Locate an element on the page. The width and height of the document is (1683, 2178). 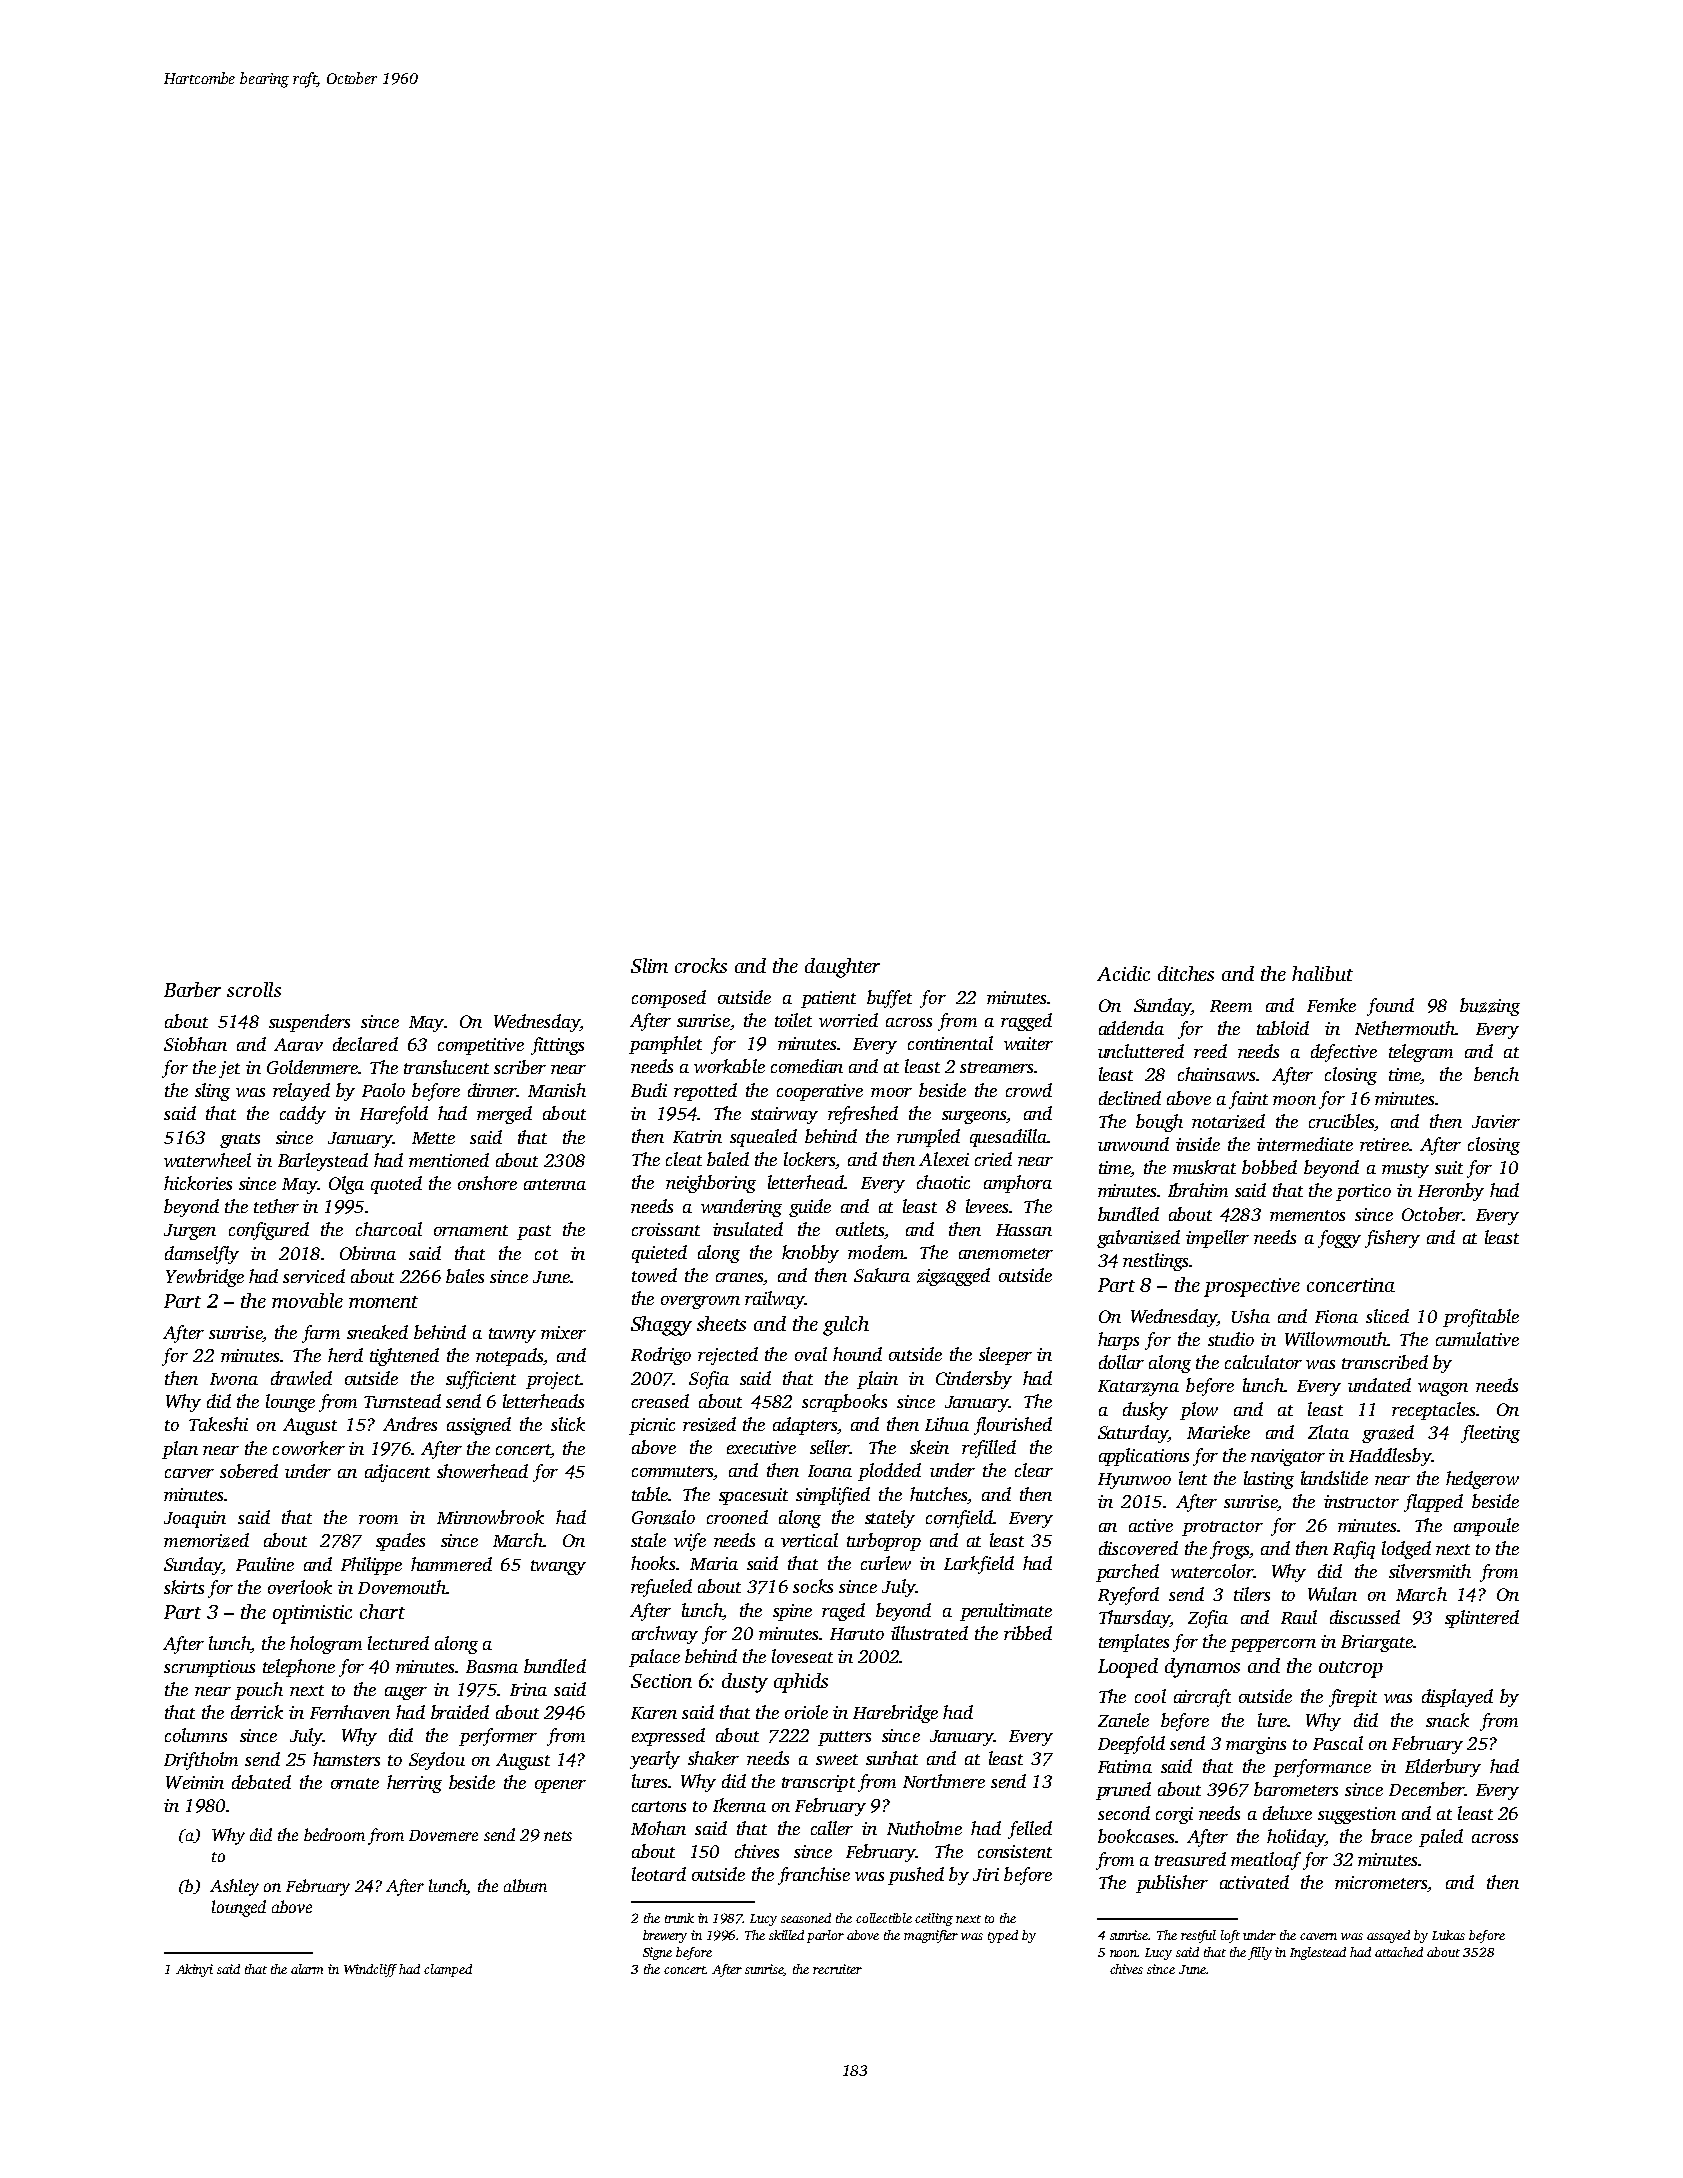
filly is located at coordinates (1260, 1953).
